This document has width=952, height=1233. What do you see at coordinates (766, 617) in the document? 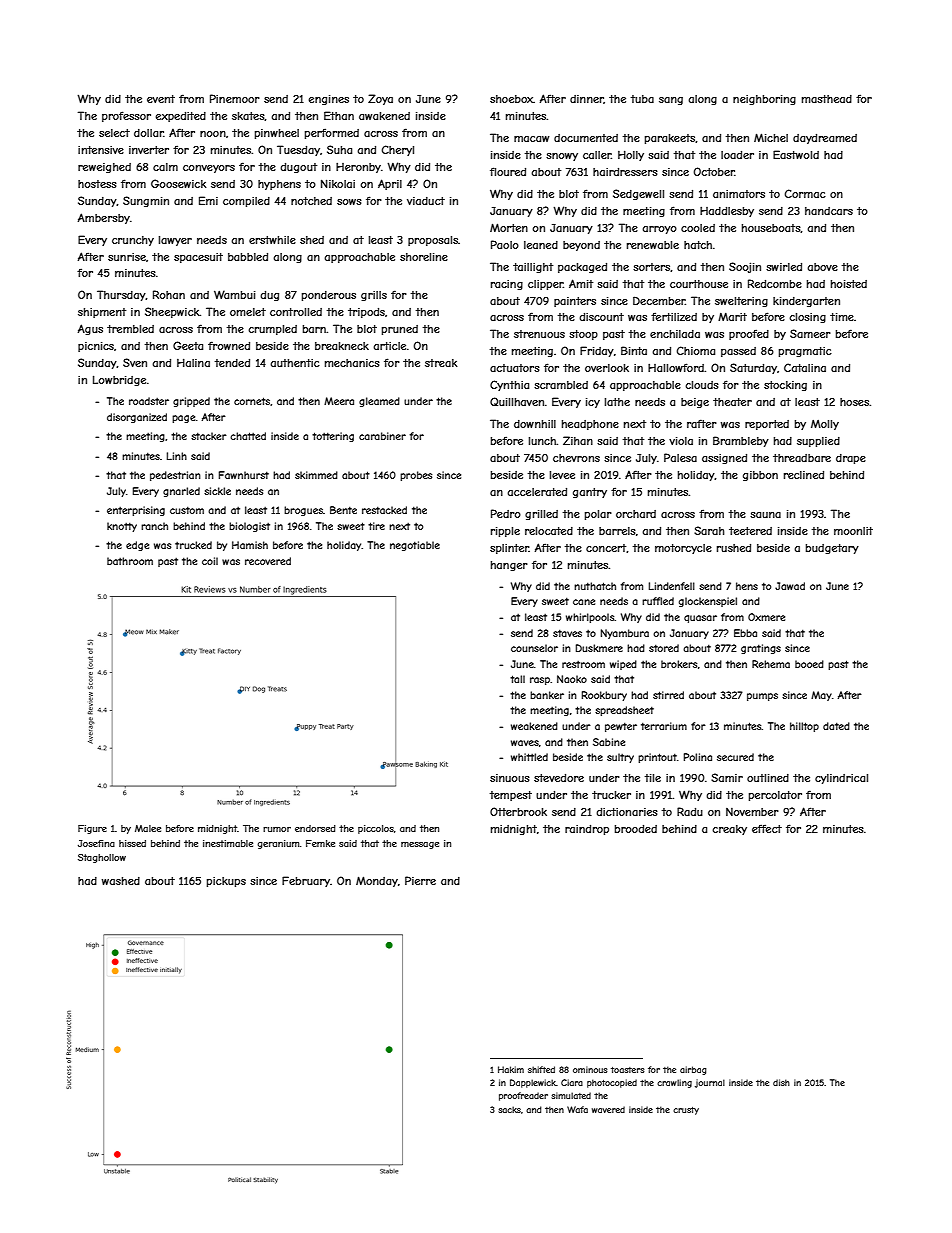
I see `Oxmere` at bounding box center [766, 617].
